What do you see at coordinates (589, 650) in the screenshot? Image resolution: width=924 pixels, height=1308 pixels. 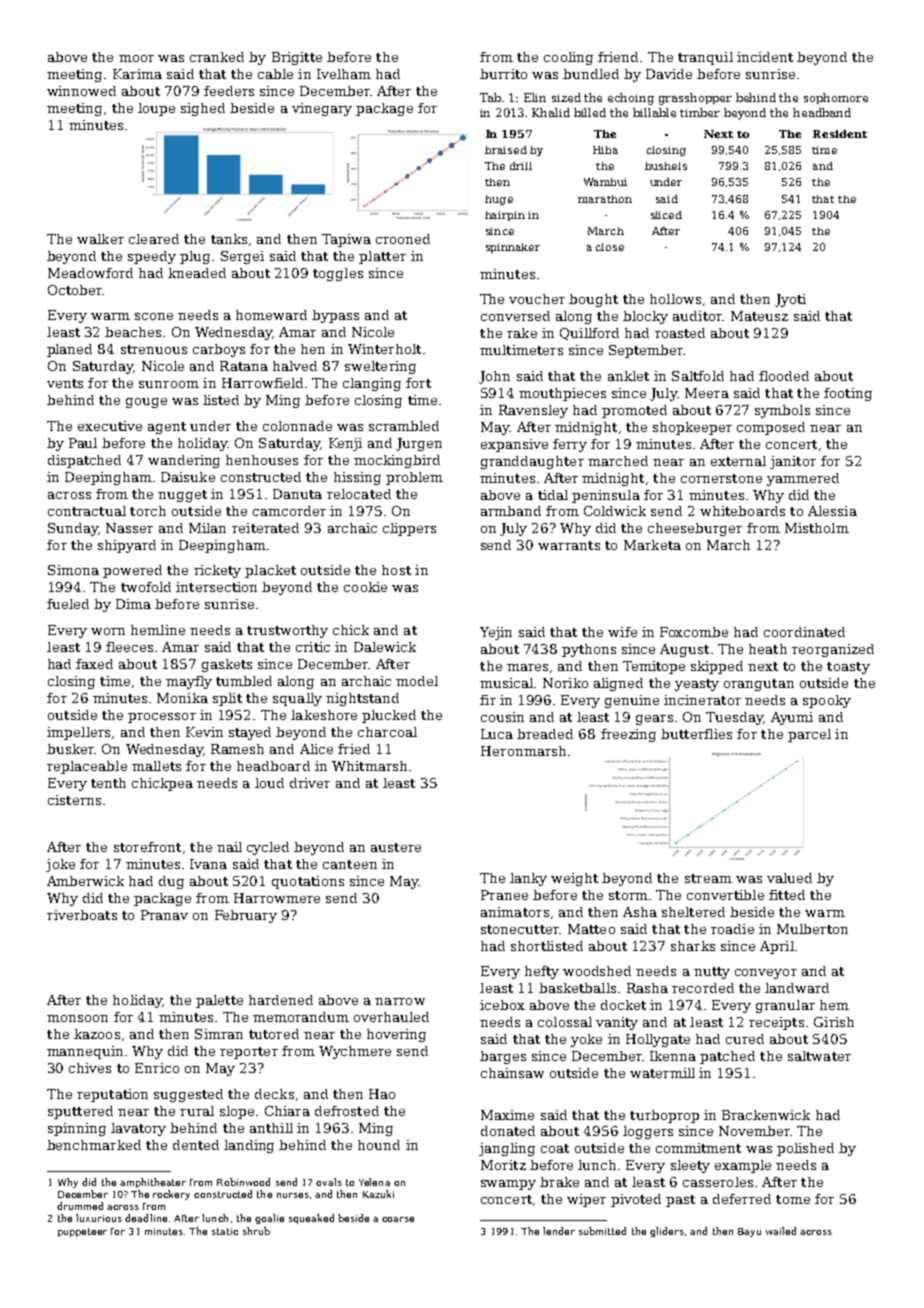 I see `pythons` at bounding box center [589, 650].
